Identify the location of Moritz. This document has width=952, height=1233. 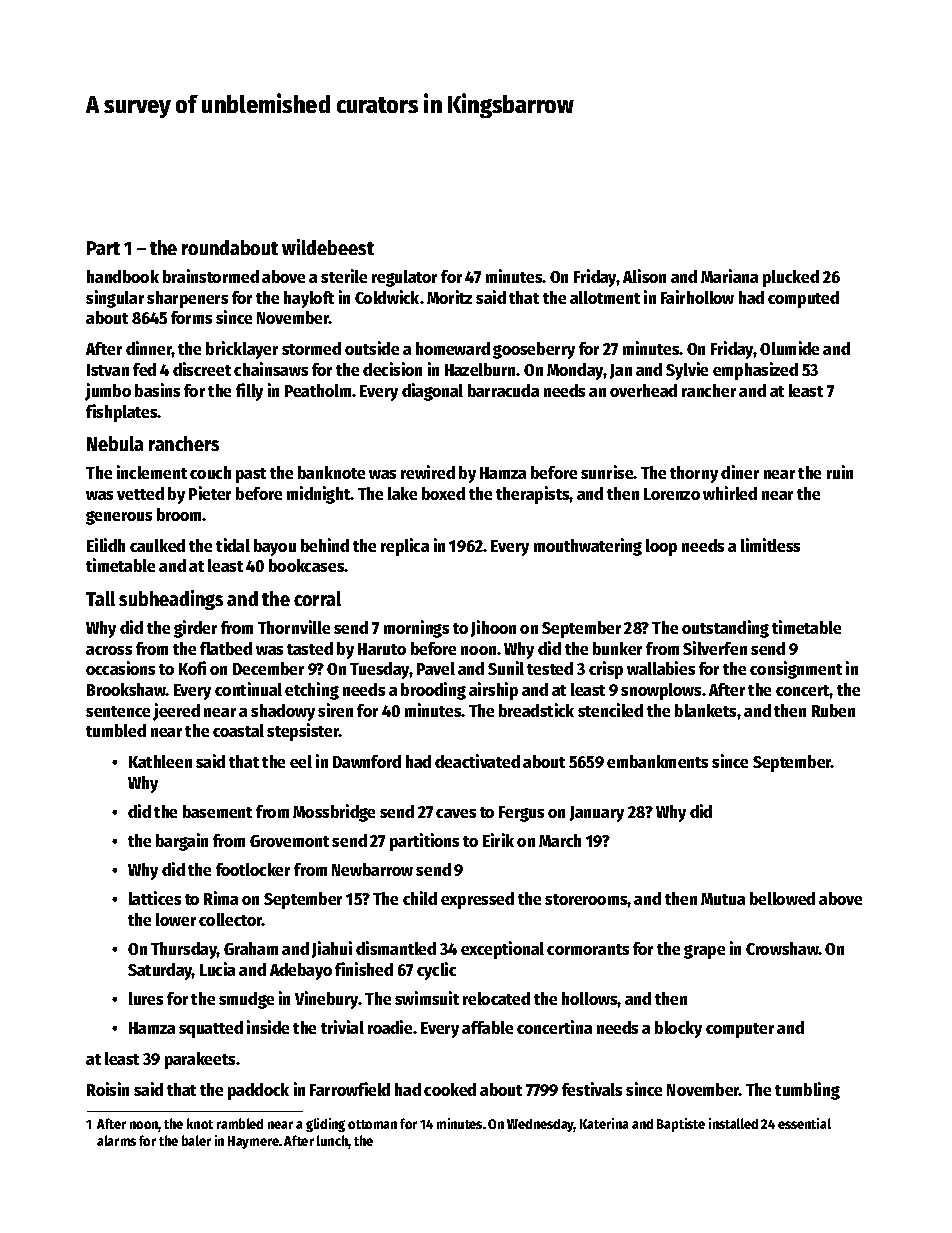
(449, 297).
